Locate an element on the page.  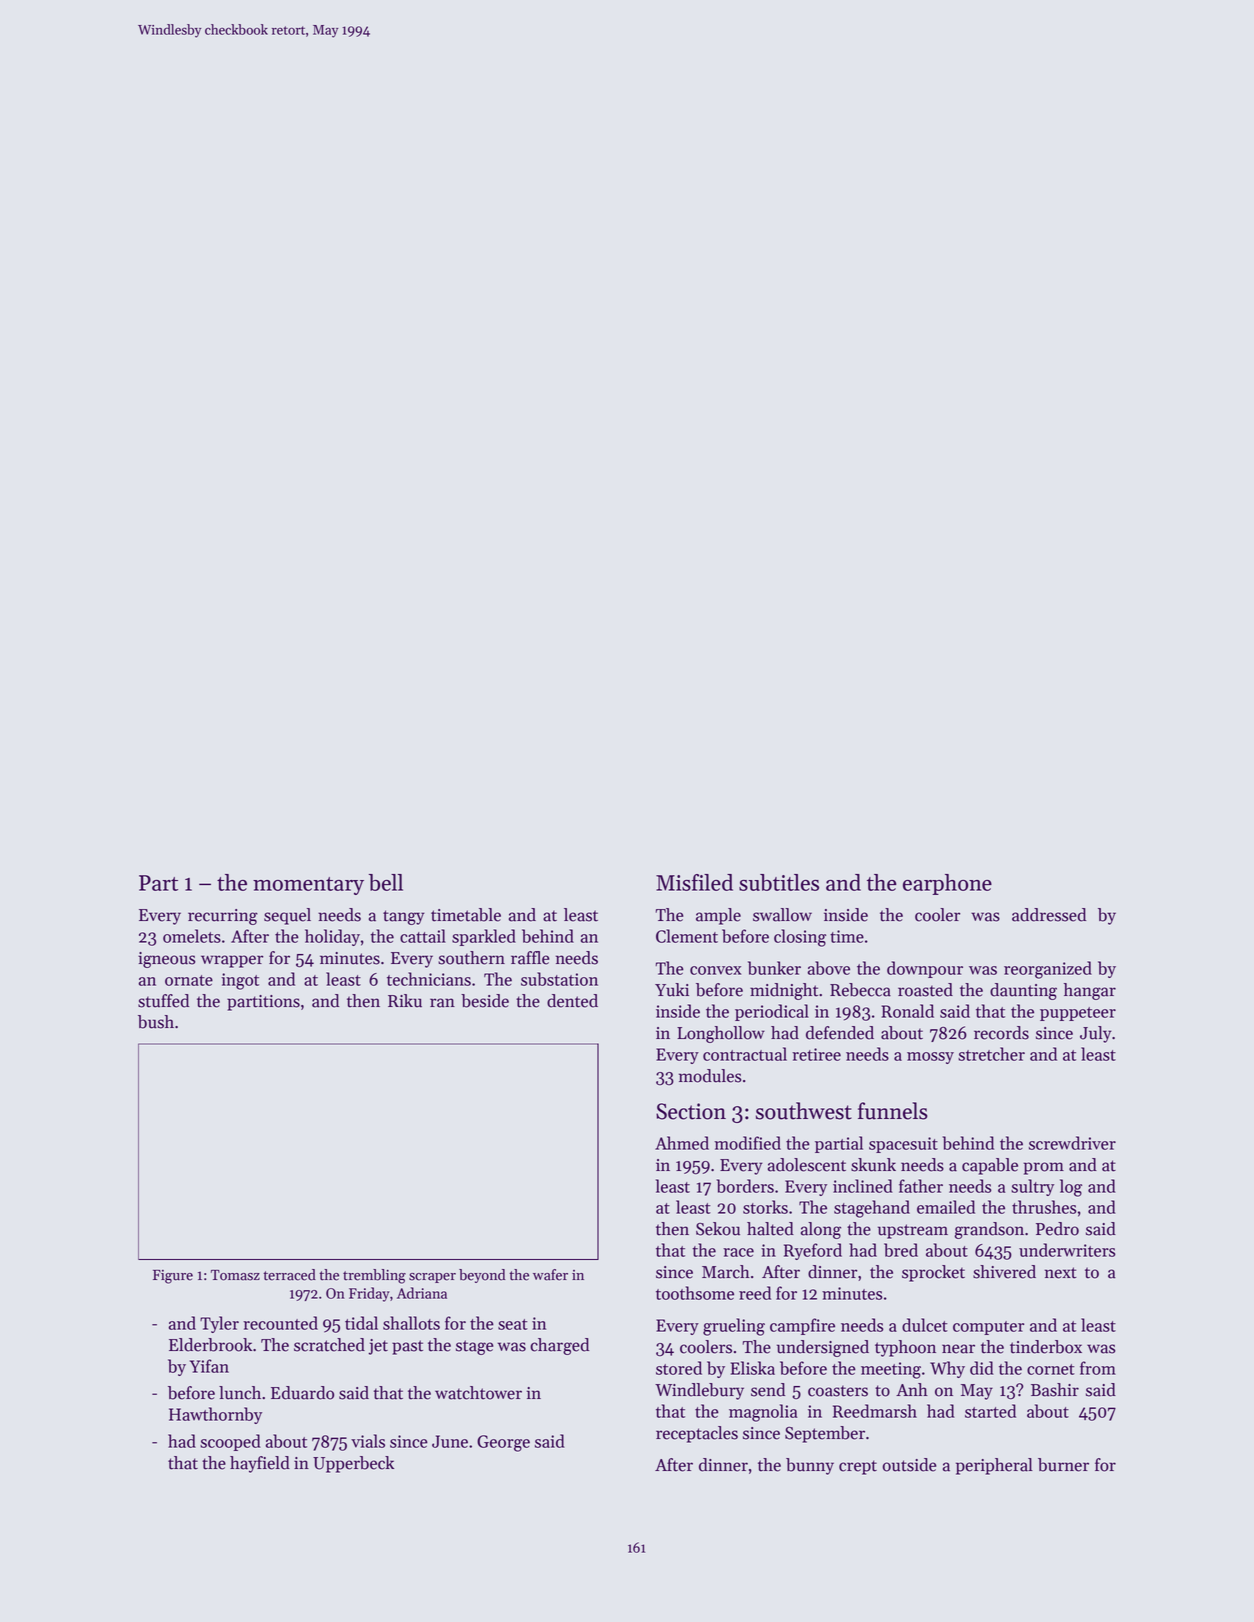
wafer is located at coordinates (550, 1275).
